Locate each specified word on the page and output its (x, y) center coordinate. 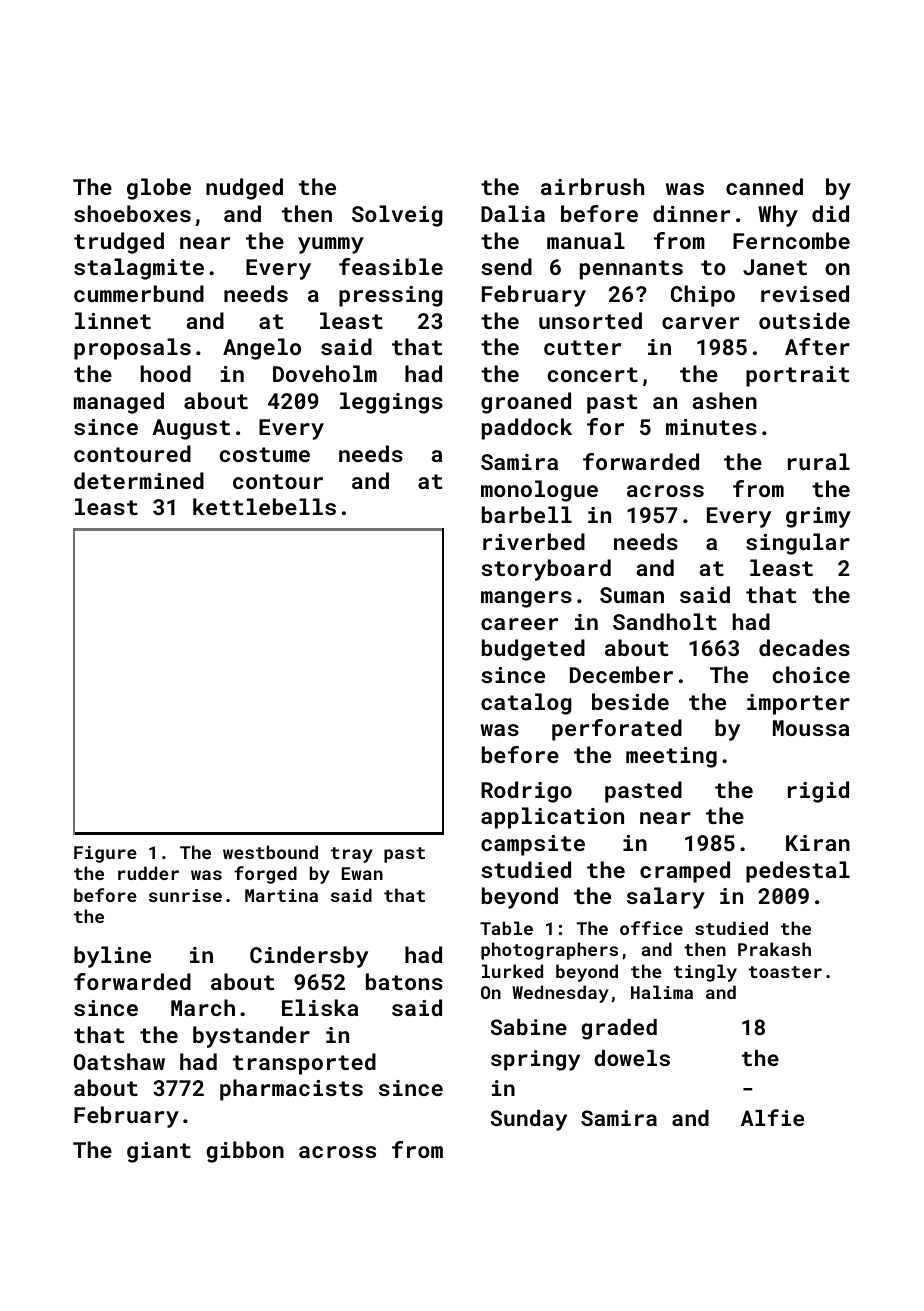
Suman (632, 595)
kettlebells (264, 506)
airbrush (592, 186)
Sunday (529, 1120)
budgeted (533, 650)
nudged (244, 189)
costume (265, 454)
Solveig (397, 216)
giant (159, 1152)
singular (798, 544)
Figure (105, 854)
